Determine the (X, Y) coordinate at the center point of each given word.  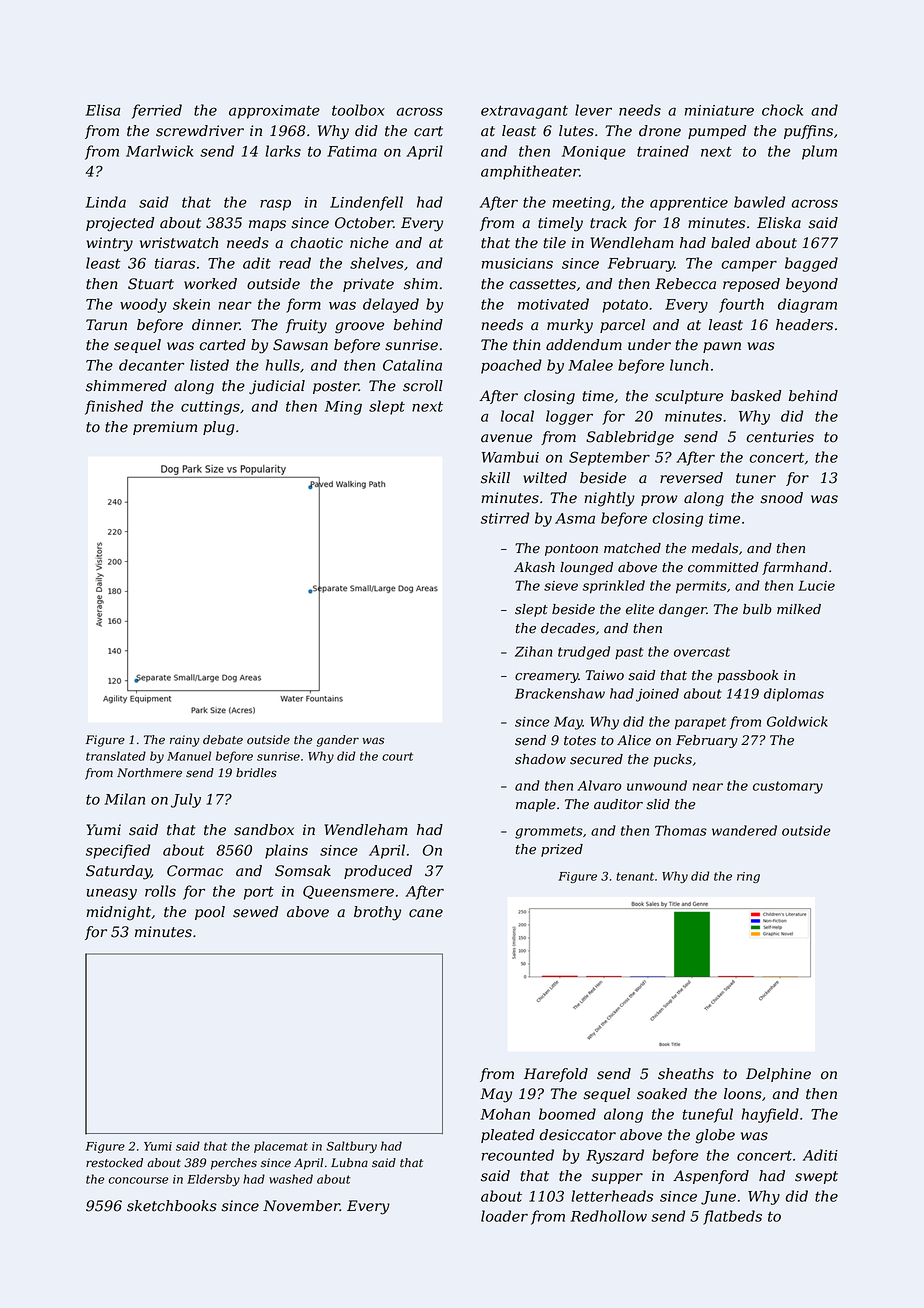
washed (291, 1179)
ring (748, 877)
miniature (719, 110)
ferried (157, 111)
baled (730, 243)
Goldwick (797, 721)
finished (114, 407)
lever (593, 110)
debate (223, 740)
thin (526, 345)
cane (426, 913)
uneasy (112, 894)
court (397, 756)
